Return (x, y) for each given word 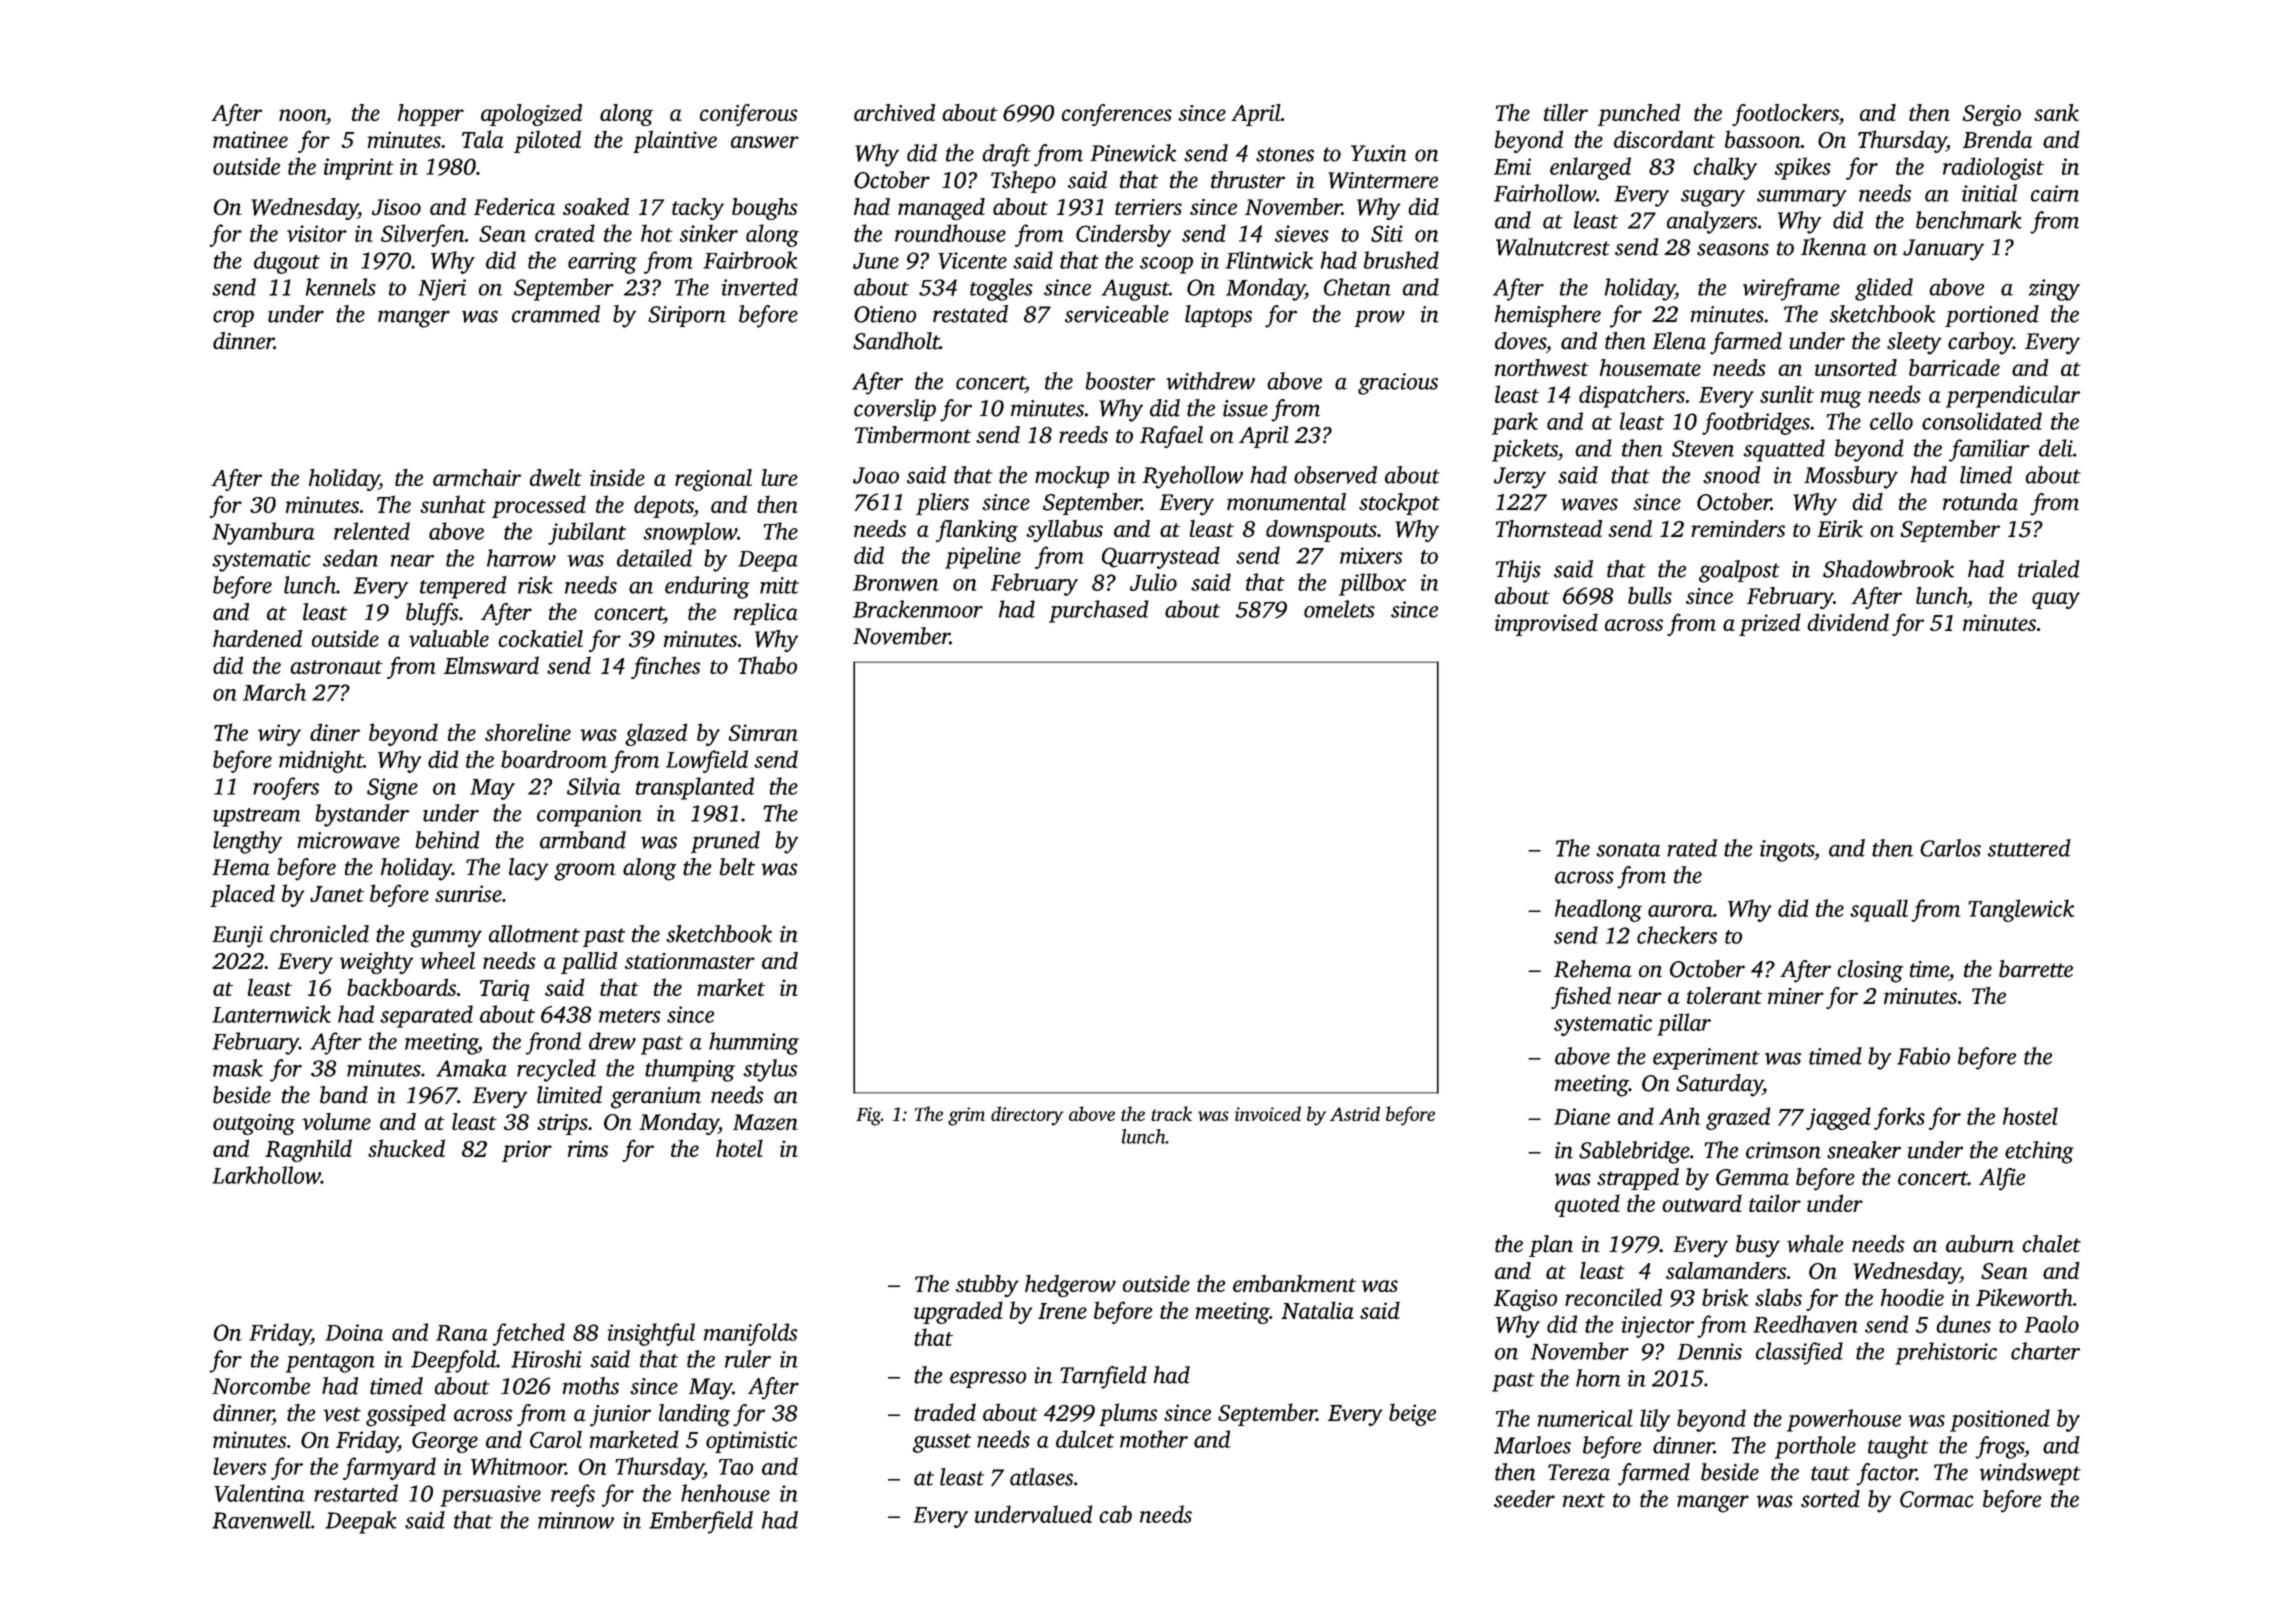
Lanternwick (271, 1014)
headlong (1598, 910)
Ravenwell (261, 1520)
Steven (1703, 448)
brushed (1401, 260)
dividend (1848, 622)
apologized (531, 115)
